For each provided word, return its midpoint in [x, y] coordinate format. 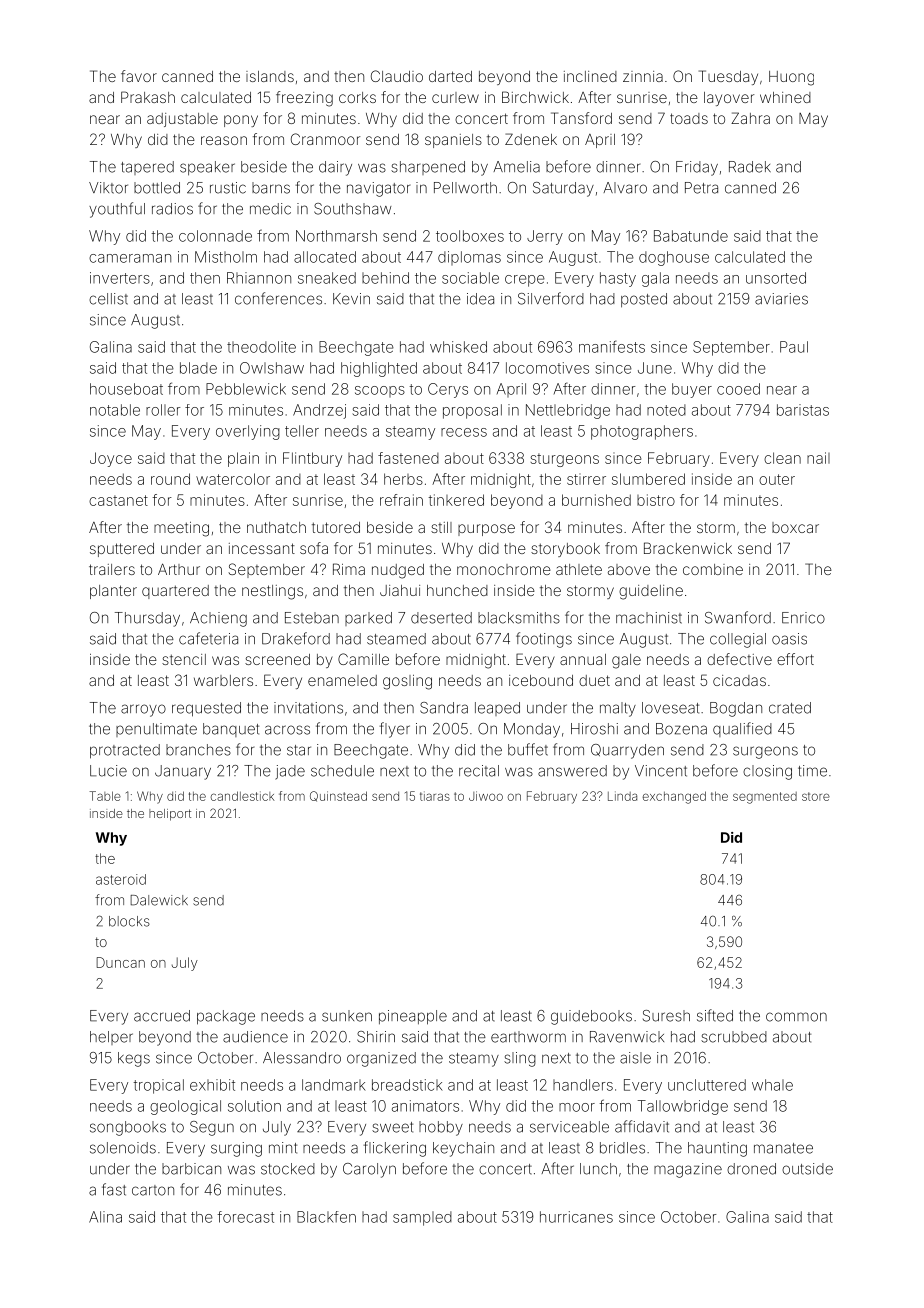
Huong [791, 78]
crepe [525, 281]
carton [153, 1190]
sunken [347, 1016]
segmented [765, 798]
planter [113, 592]
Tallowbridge [683, 1107]
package [226, 1017]
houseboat [126, 389]
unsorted [776, 278]
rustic [228, 188]
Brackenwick [688, 548]
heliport [170, 815]
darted [450, 76]
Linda [622, 796]
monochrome [504, 569]
